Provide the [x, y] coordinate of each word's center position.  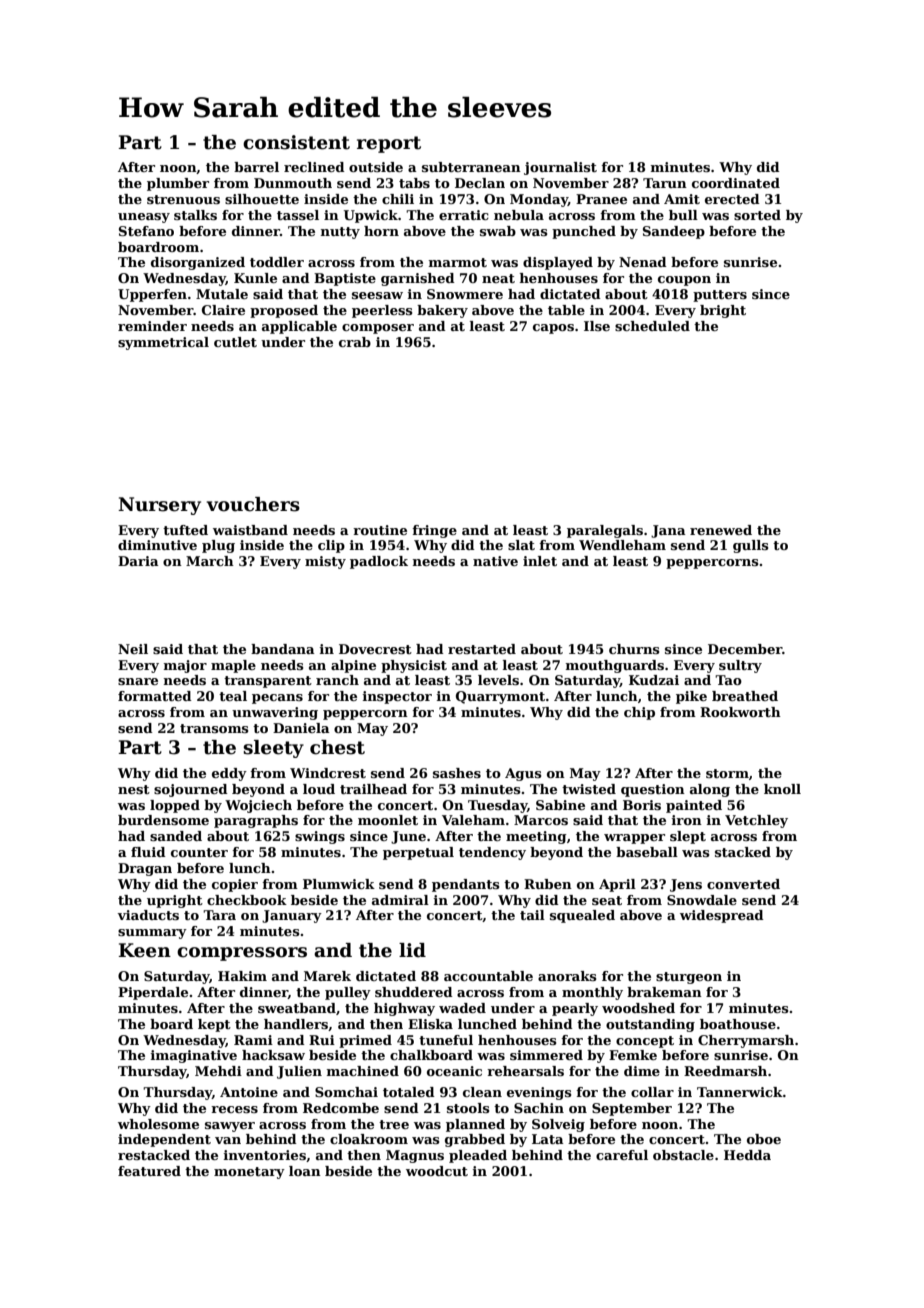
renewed [721, 530]
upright [175, 901]
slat [521, 545]
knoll [782, 789]
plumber [178, 184]
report [389, 144]
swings [320, 837]
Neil [133, 649]
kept [214, 1025]
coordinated [736, 183]
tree [394, 1124]
